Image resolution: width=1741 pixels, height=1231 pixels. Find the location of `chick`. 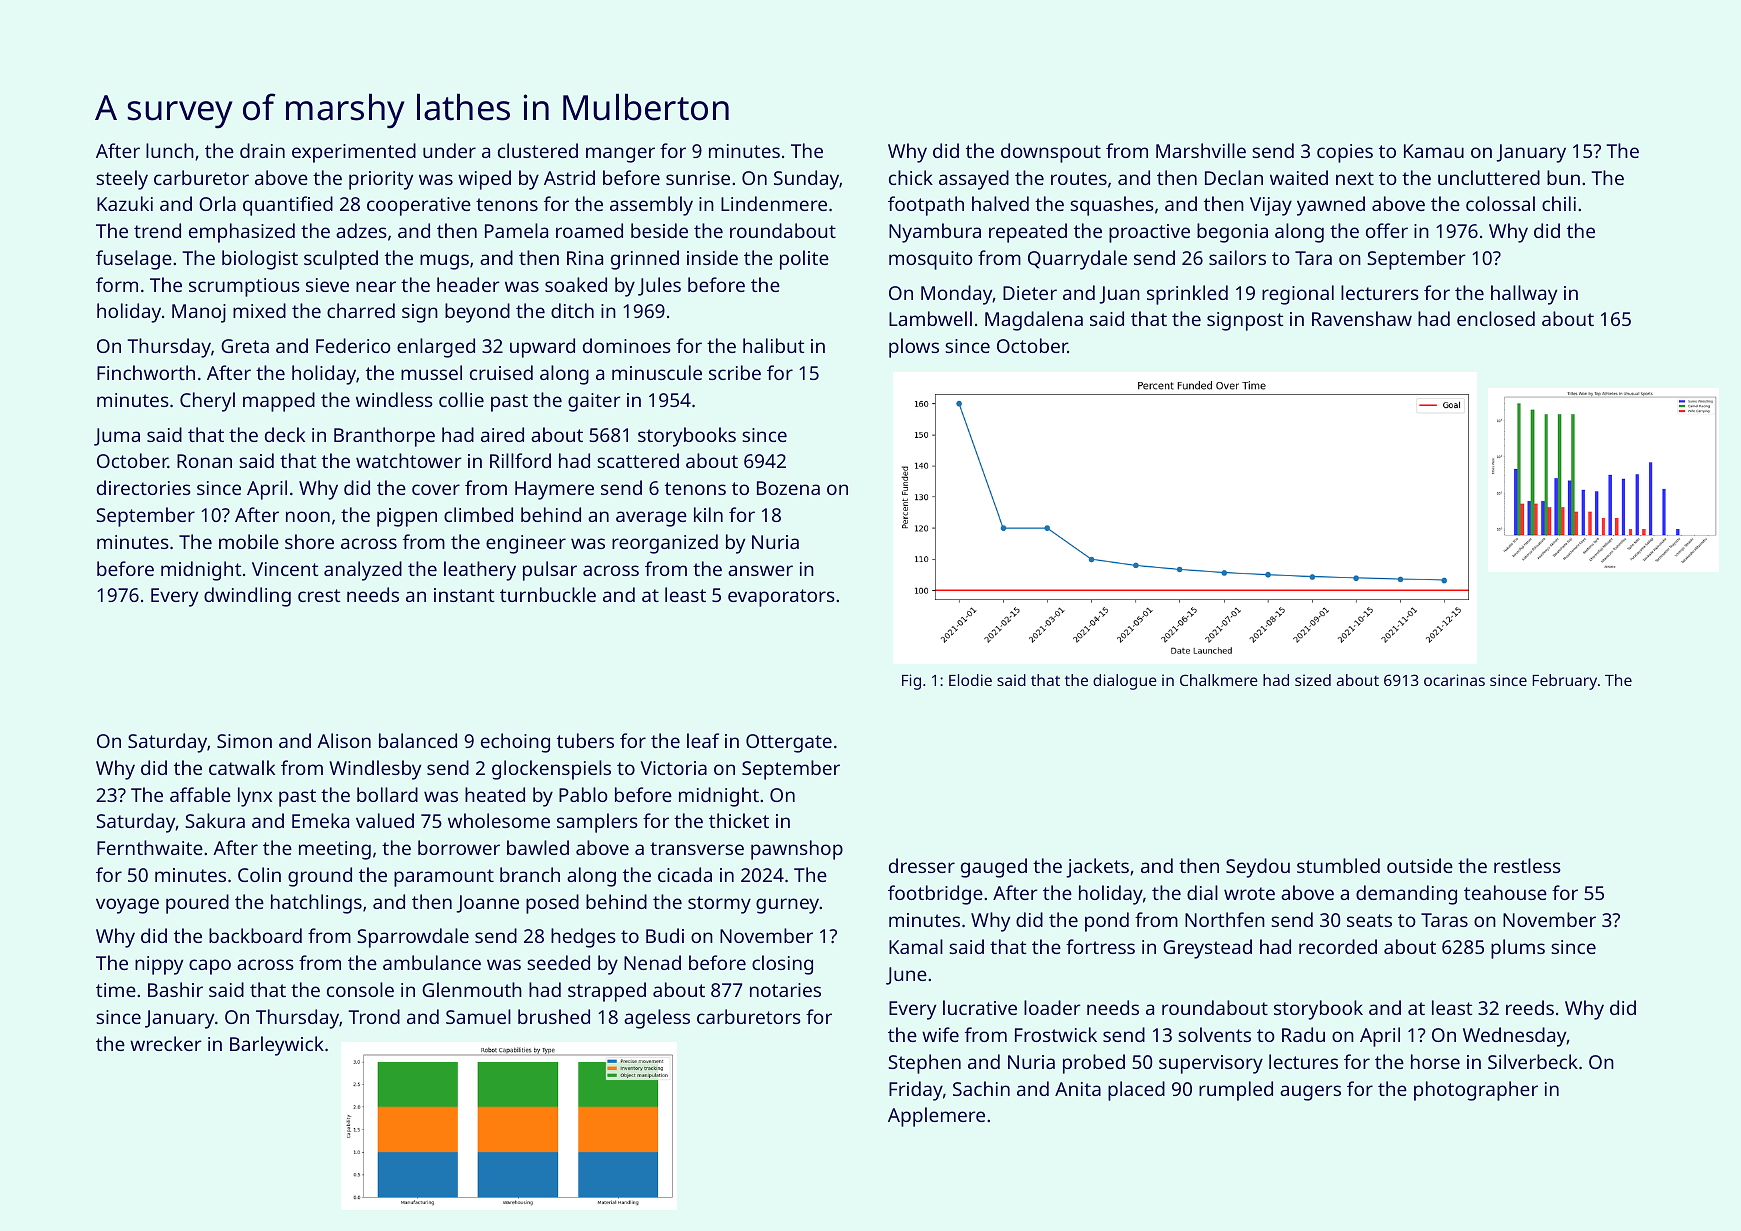

chick is located at coordinates (911, 177).
